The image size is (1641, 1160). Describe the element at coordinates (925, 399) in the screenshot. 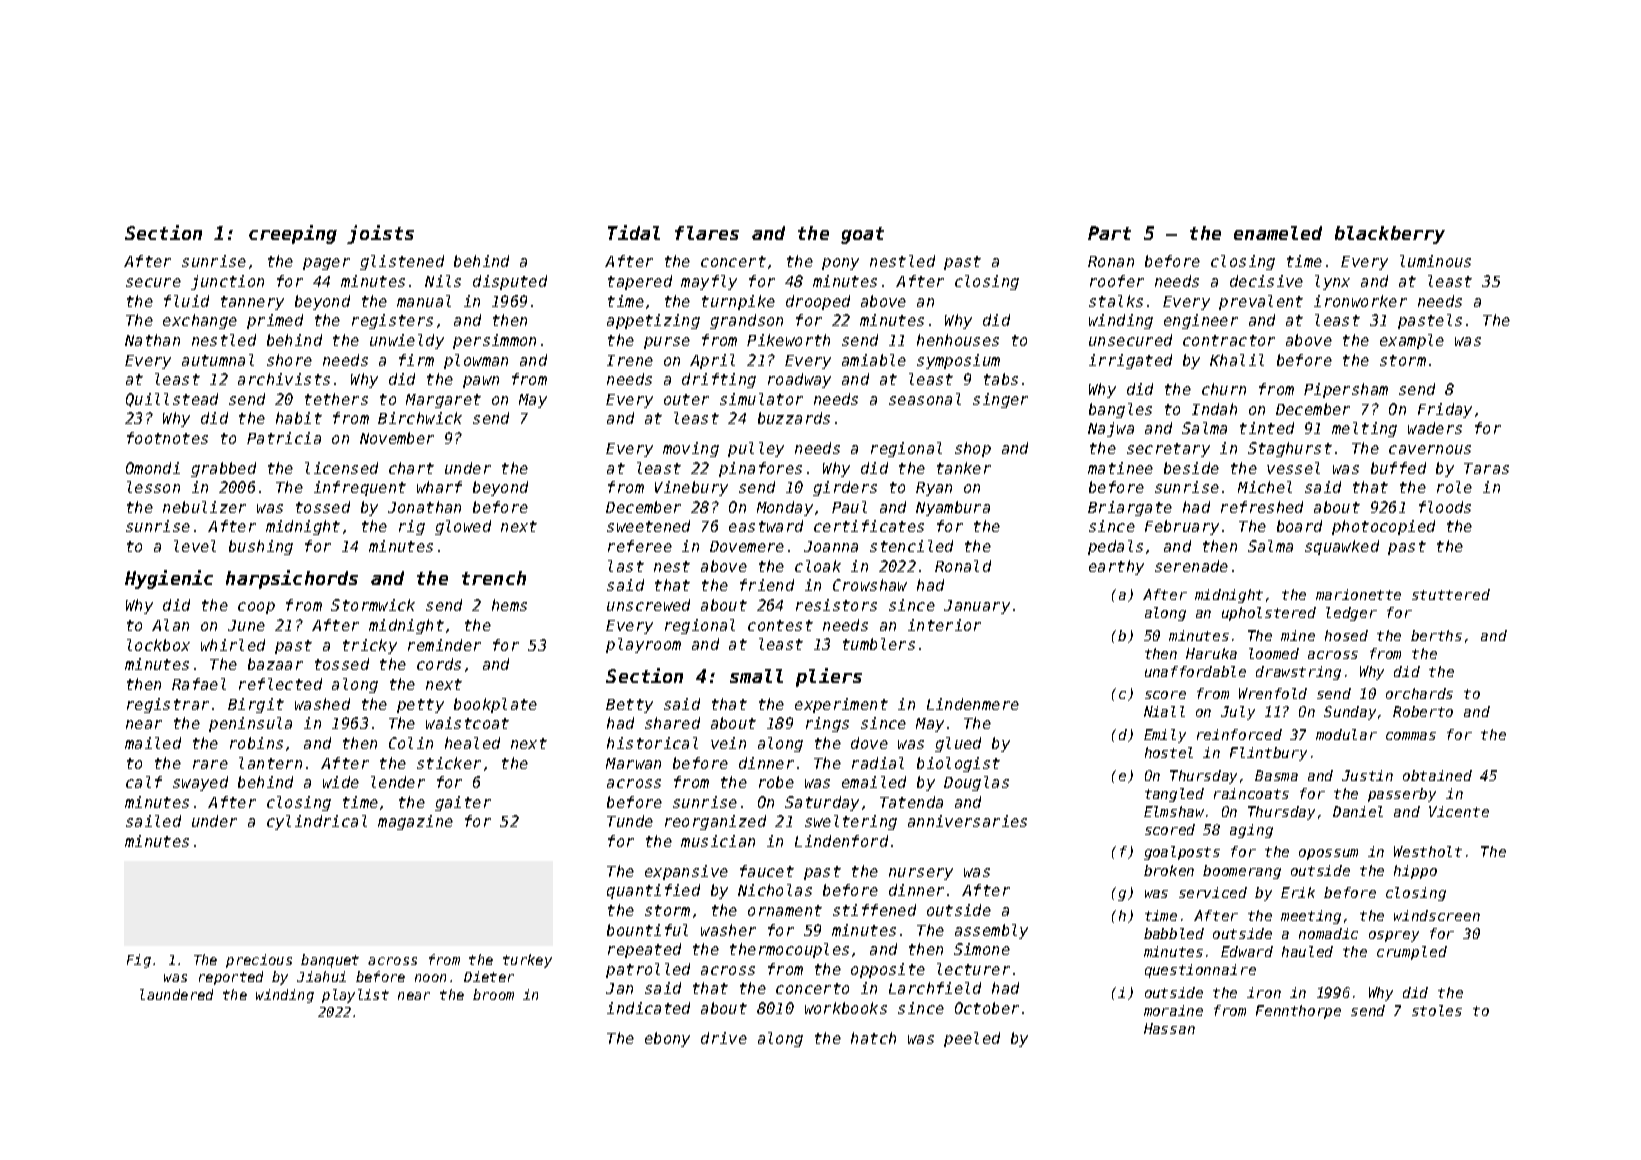

I see `seasonal` at that location.
